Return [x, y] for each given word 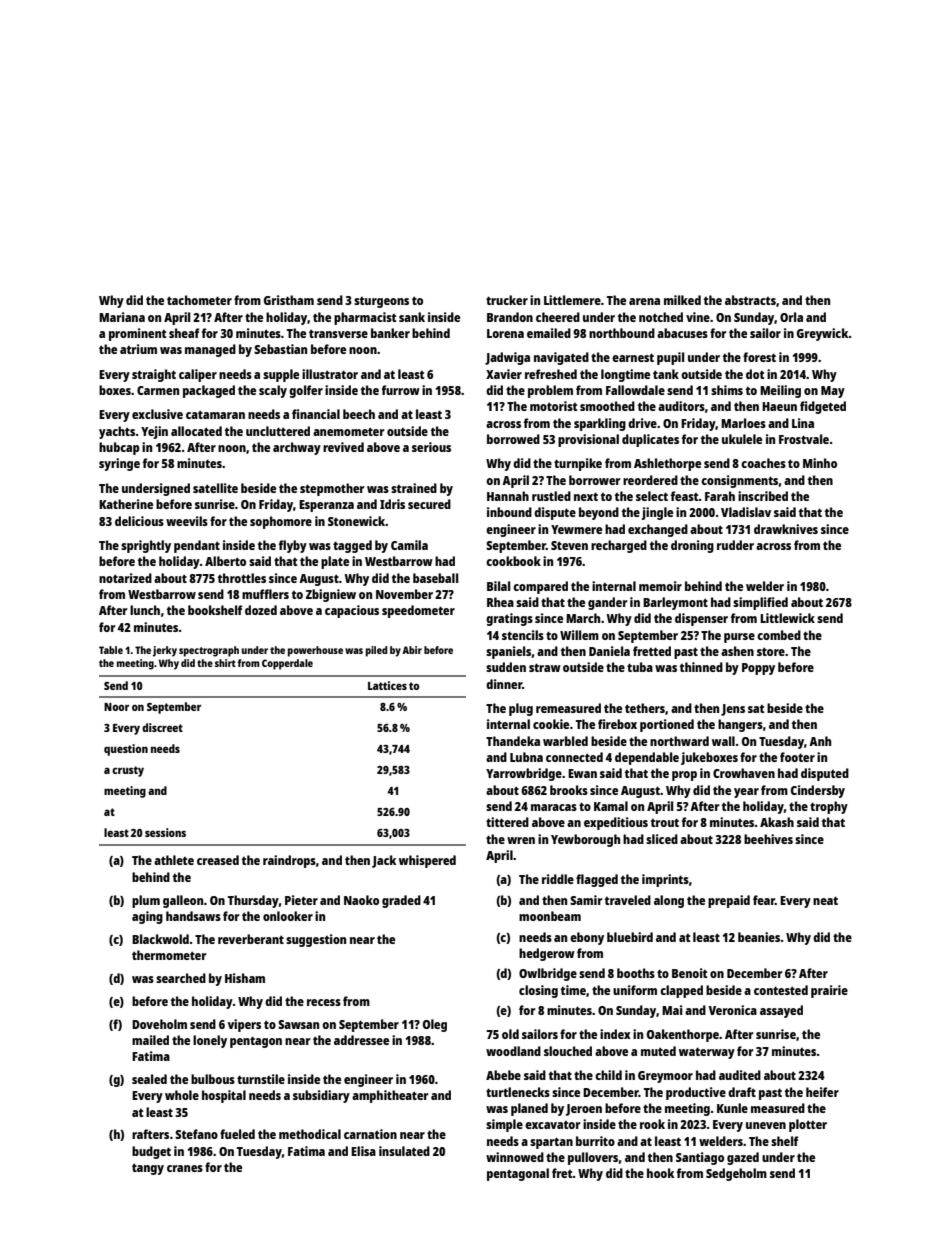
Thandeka [513, 741]
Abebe [503, 1075]
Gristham [289, 300]
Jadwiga [507, 358]
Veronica [732, 1010]
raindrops [289, 861]
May [833, 392]
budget [151, 1152]
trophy [829, 807]
